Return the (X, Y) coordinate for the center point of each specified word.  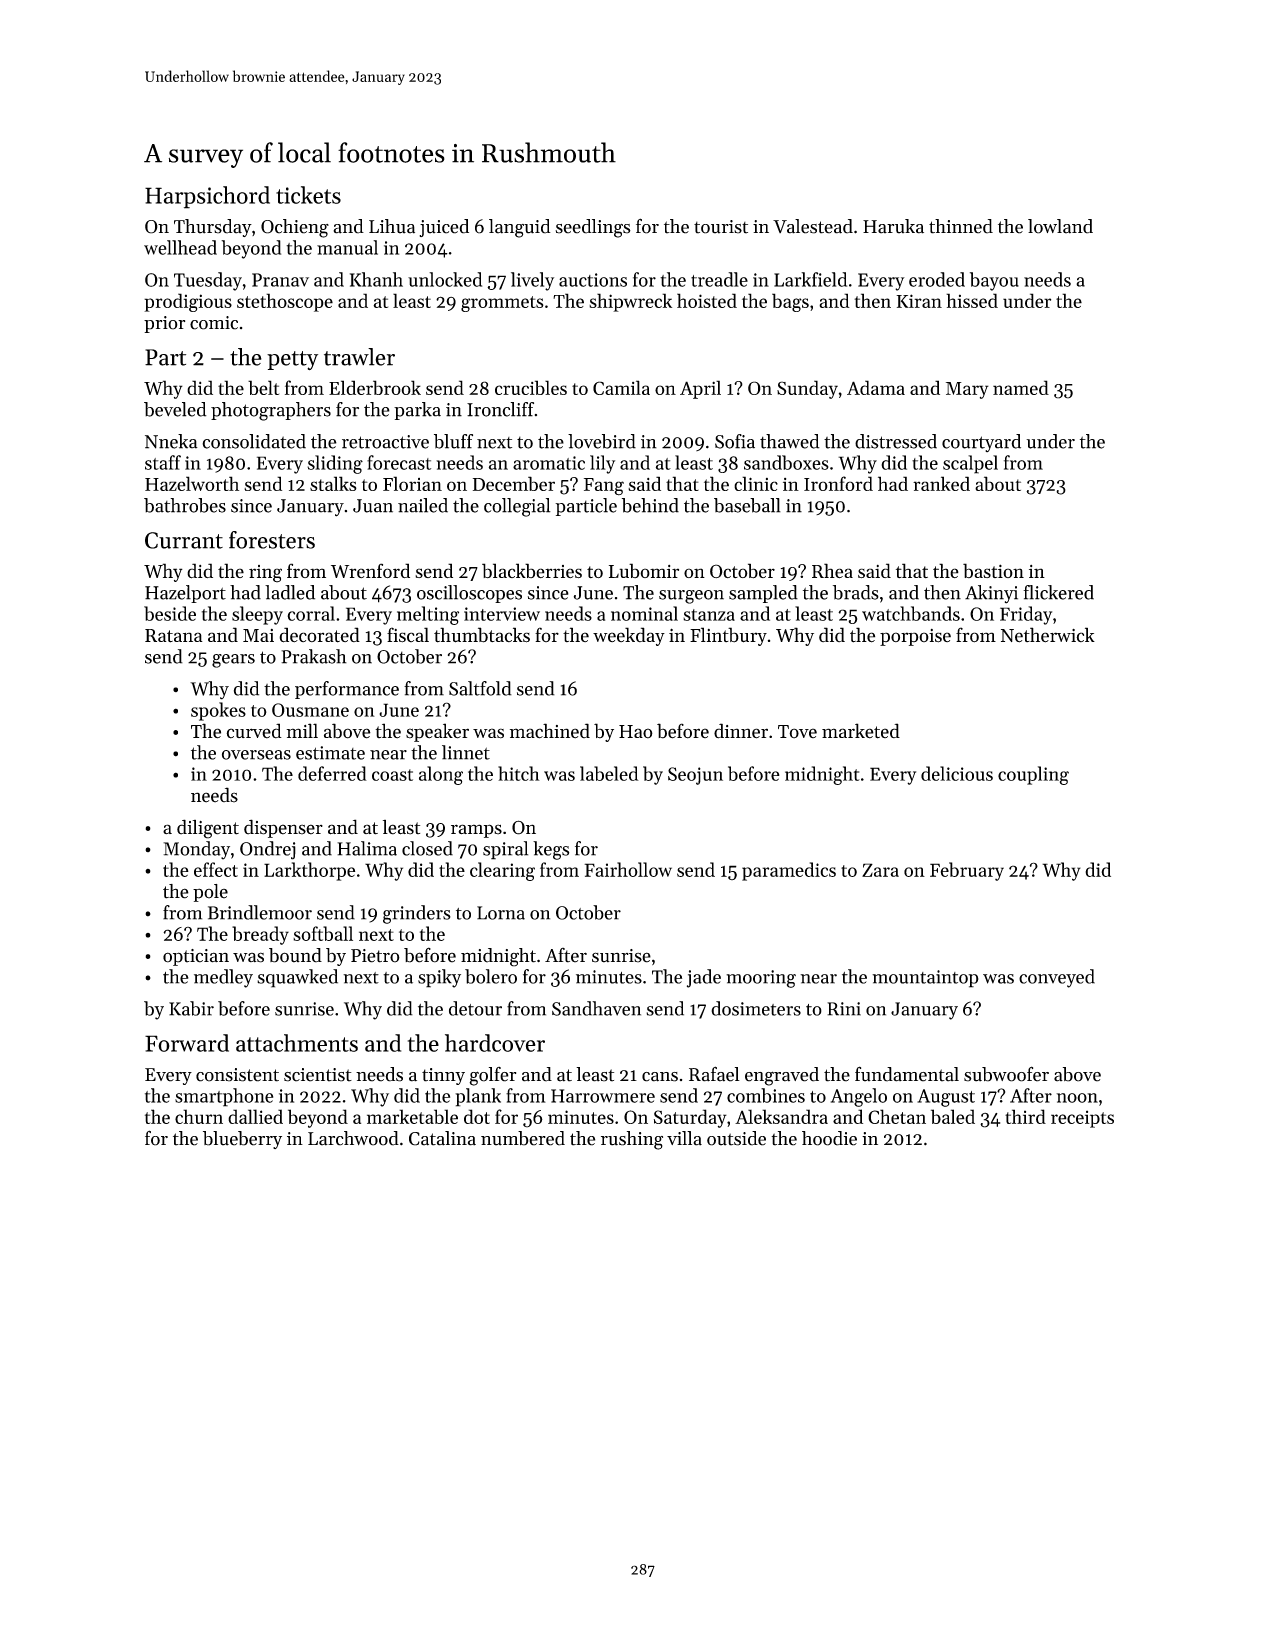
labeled (609, 773)
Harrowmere (603, 1096)
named (1021, 387)
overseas (256, 755)
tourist (721, 227)
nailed (423, 505)
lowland (1060, 226)
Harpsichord (207, 197)
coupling (1033, 775)
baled (953, 1116)
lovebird (602, 441)
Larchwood (353, 1138)
